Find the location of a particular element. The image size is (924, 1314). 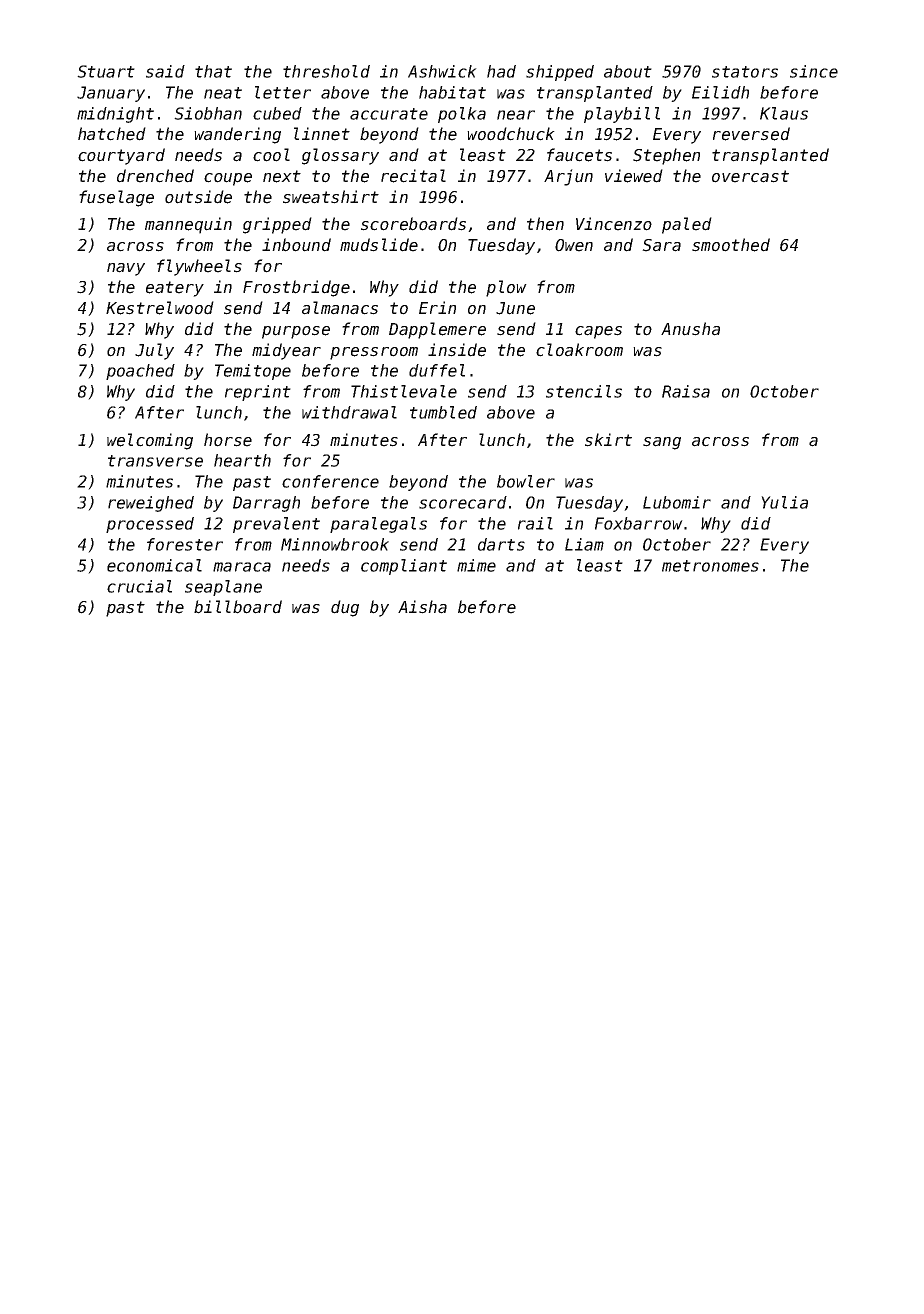

July is located at coordinates (154, 351).
